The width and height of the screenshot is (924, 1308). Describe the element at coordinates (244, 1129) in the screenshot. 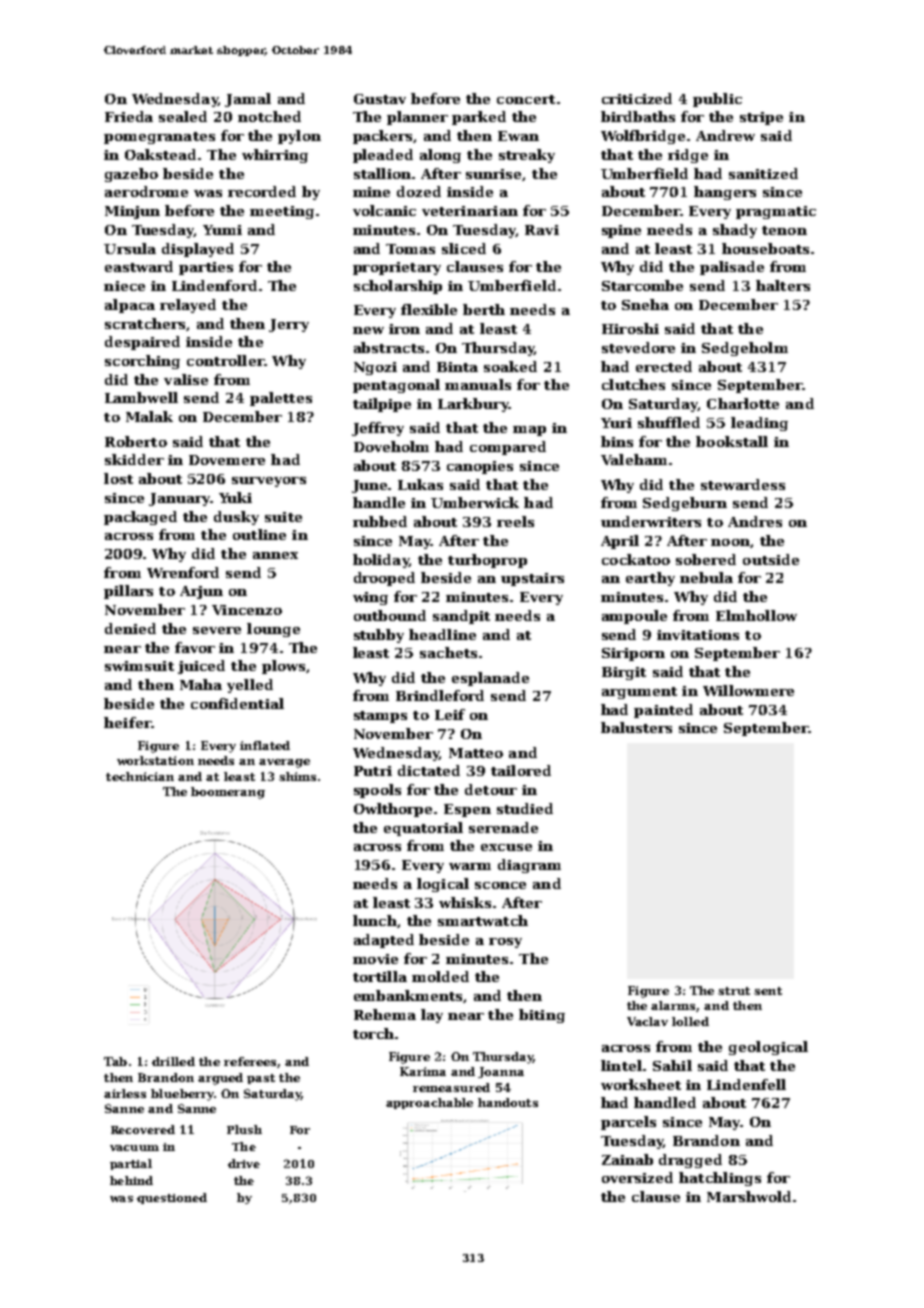

I see `Plush` at that location.
